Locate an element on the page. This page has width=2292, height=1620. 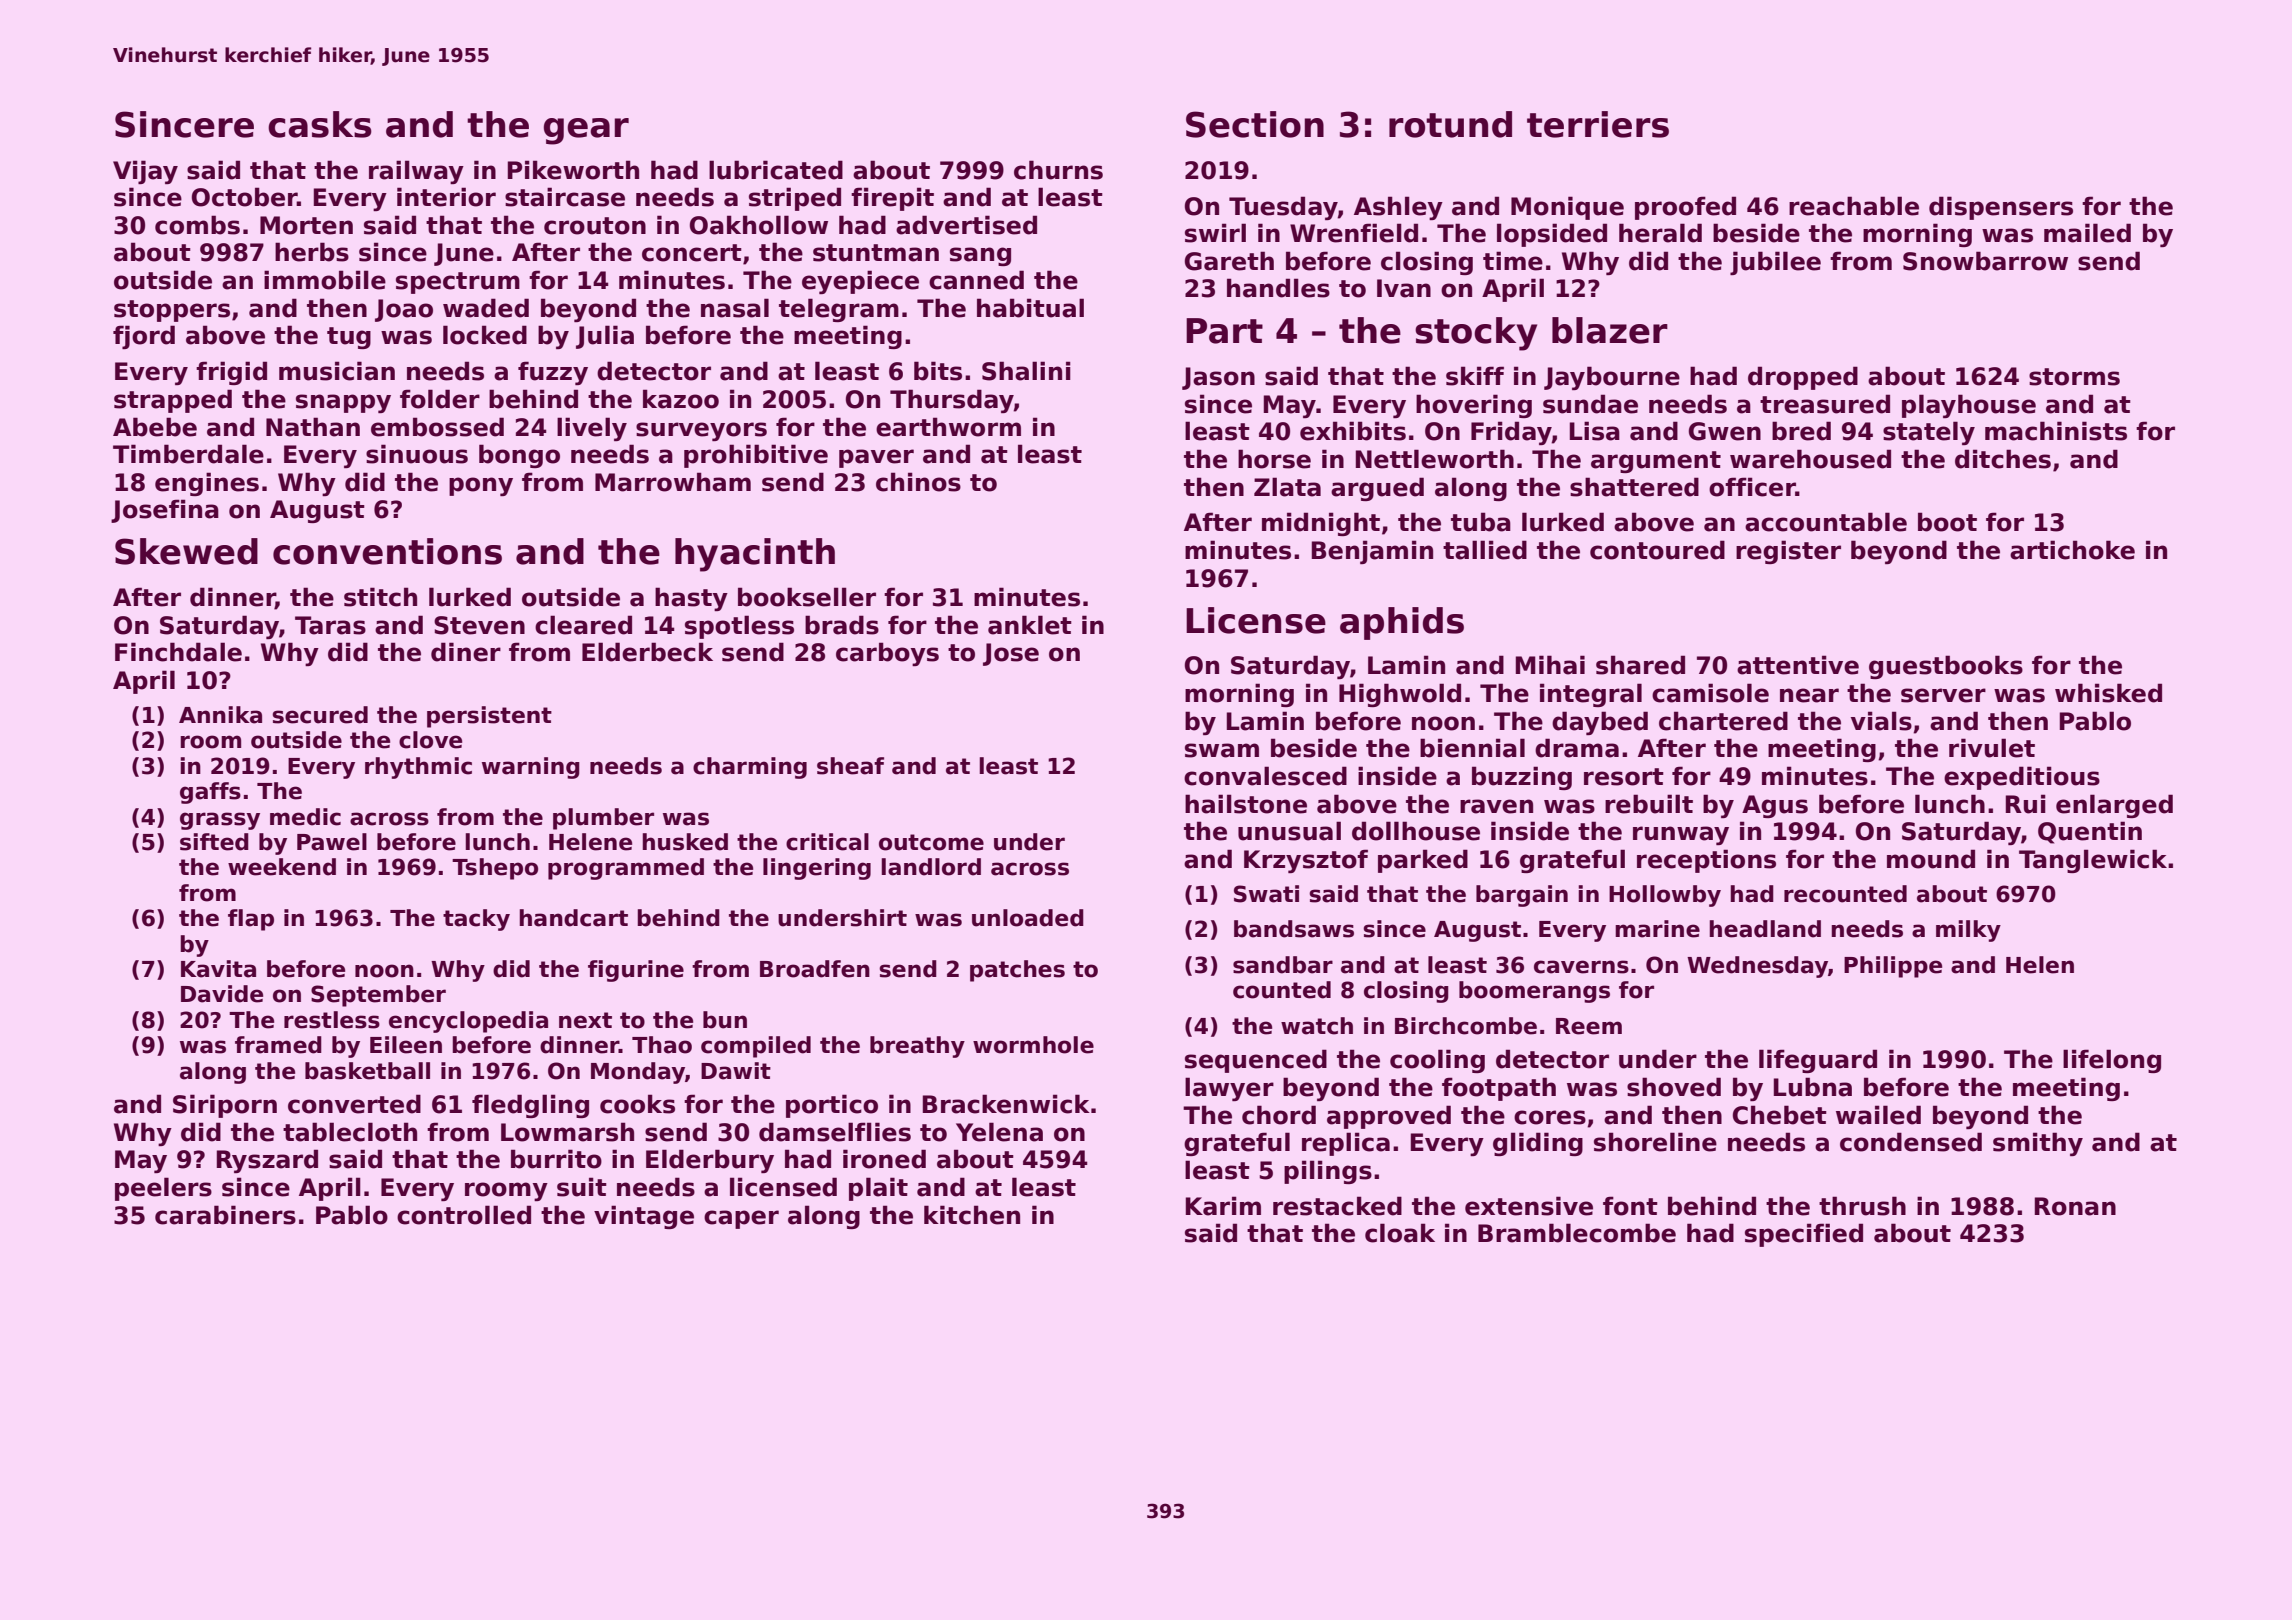
gaffs is located at coordinates (210, 793).
